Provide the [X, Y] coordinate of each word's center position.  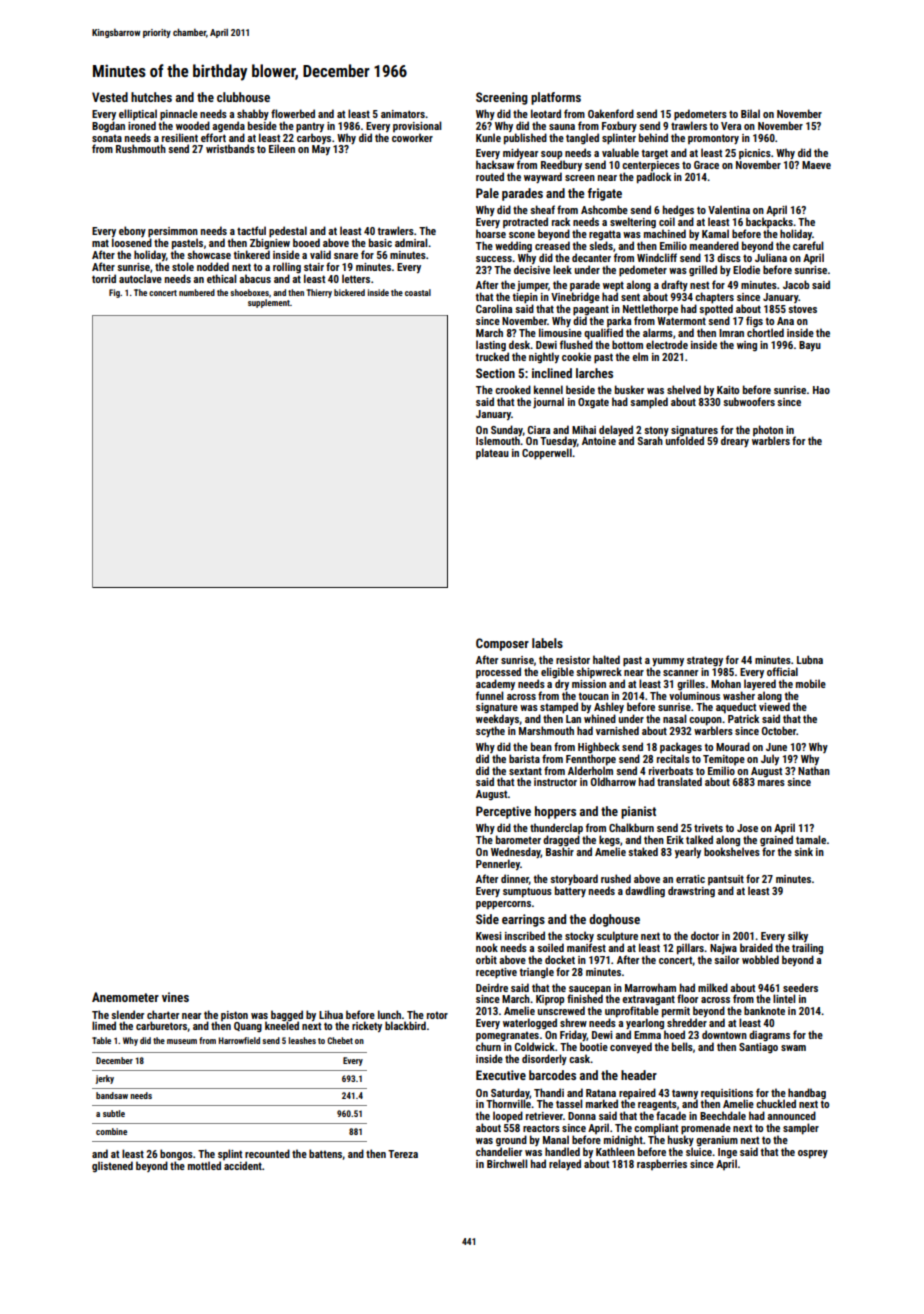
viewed [774, 707]
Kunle [488, 137]
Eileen [282, 148]
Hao [821, 390]
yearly [688, 852]
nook [487, 947]
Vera [731, 126]
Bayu [810, 346]
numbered [197, 292]
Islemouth [498, 441]
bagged [287, 1016]
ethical [221, 278]
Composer [502, 644]
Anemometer [125, 997]
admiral [411, 242]
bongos [176, 1155]
